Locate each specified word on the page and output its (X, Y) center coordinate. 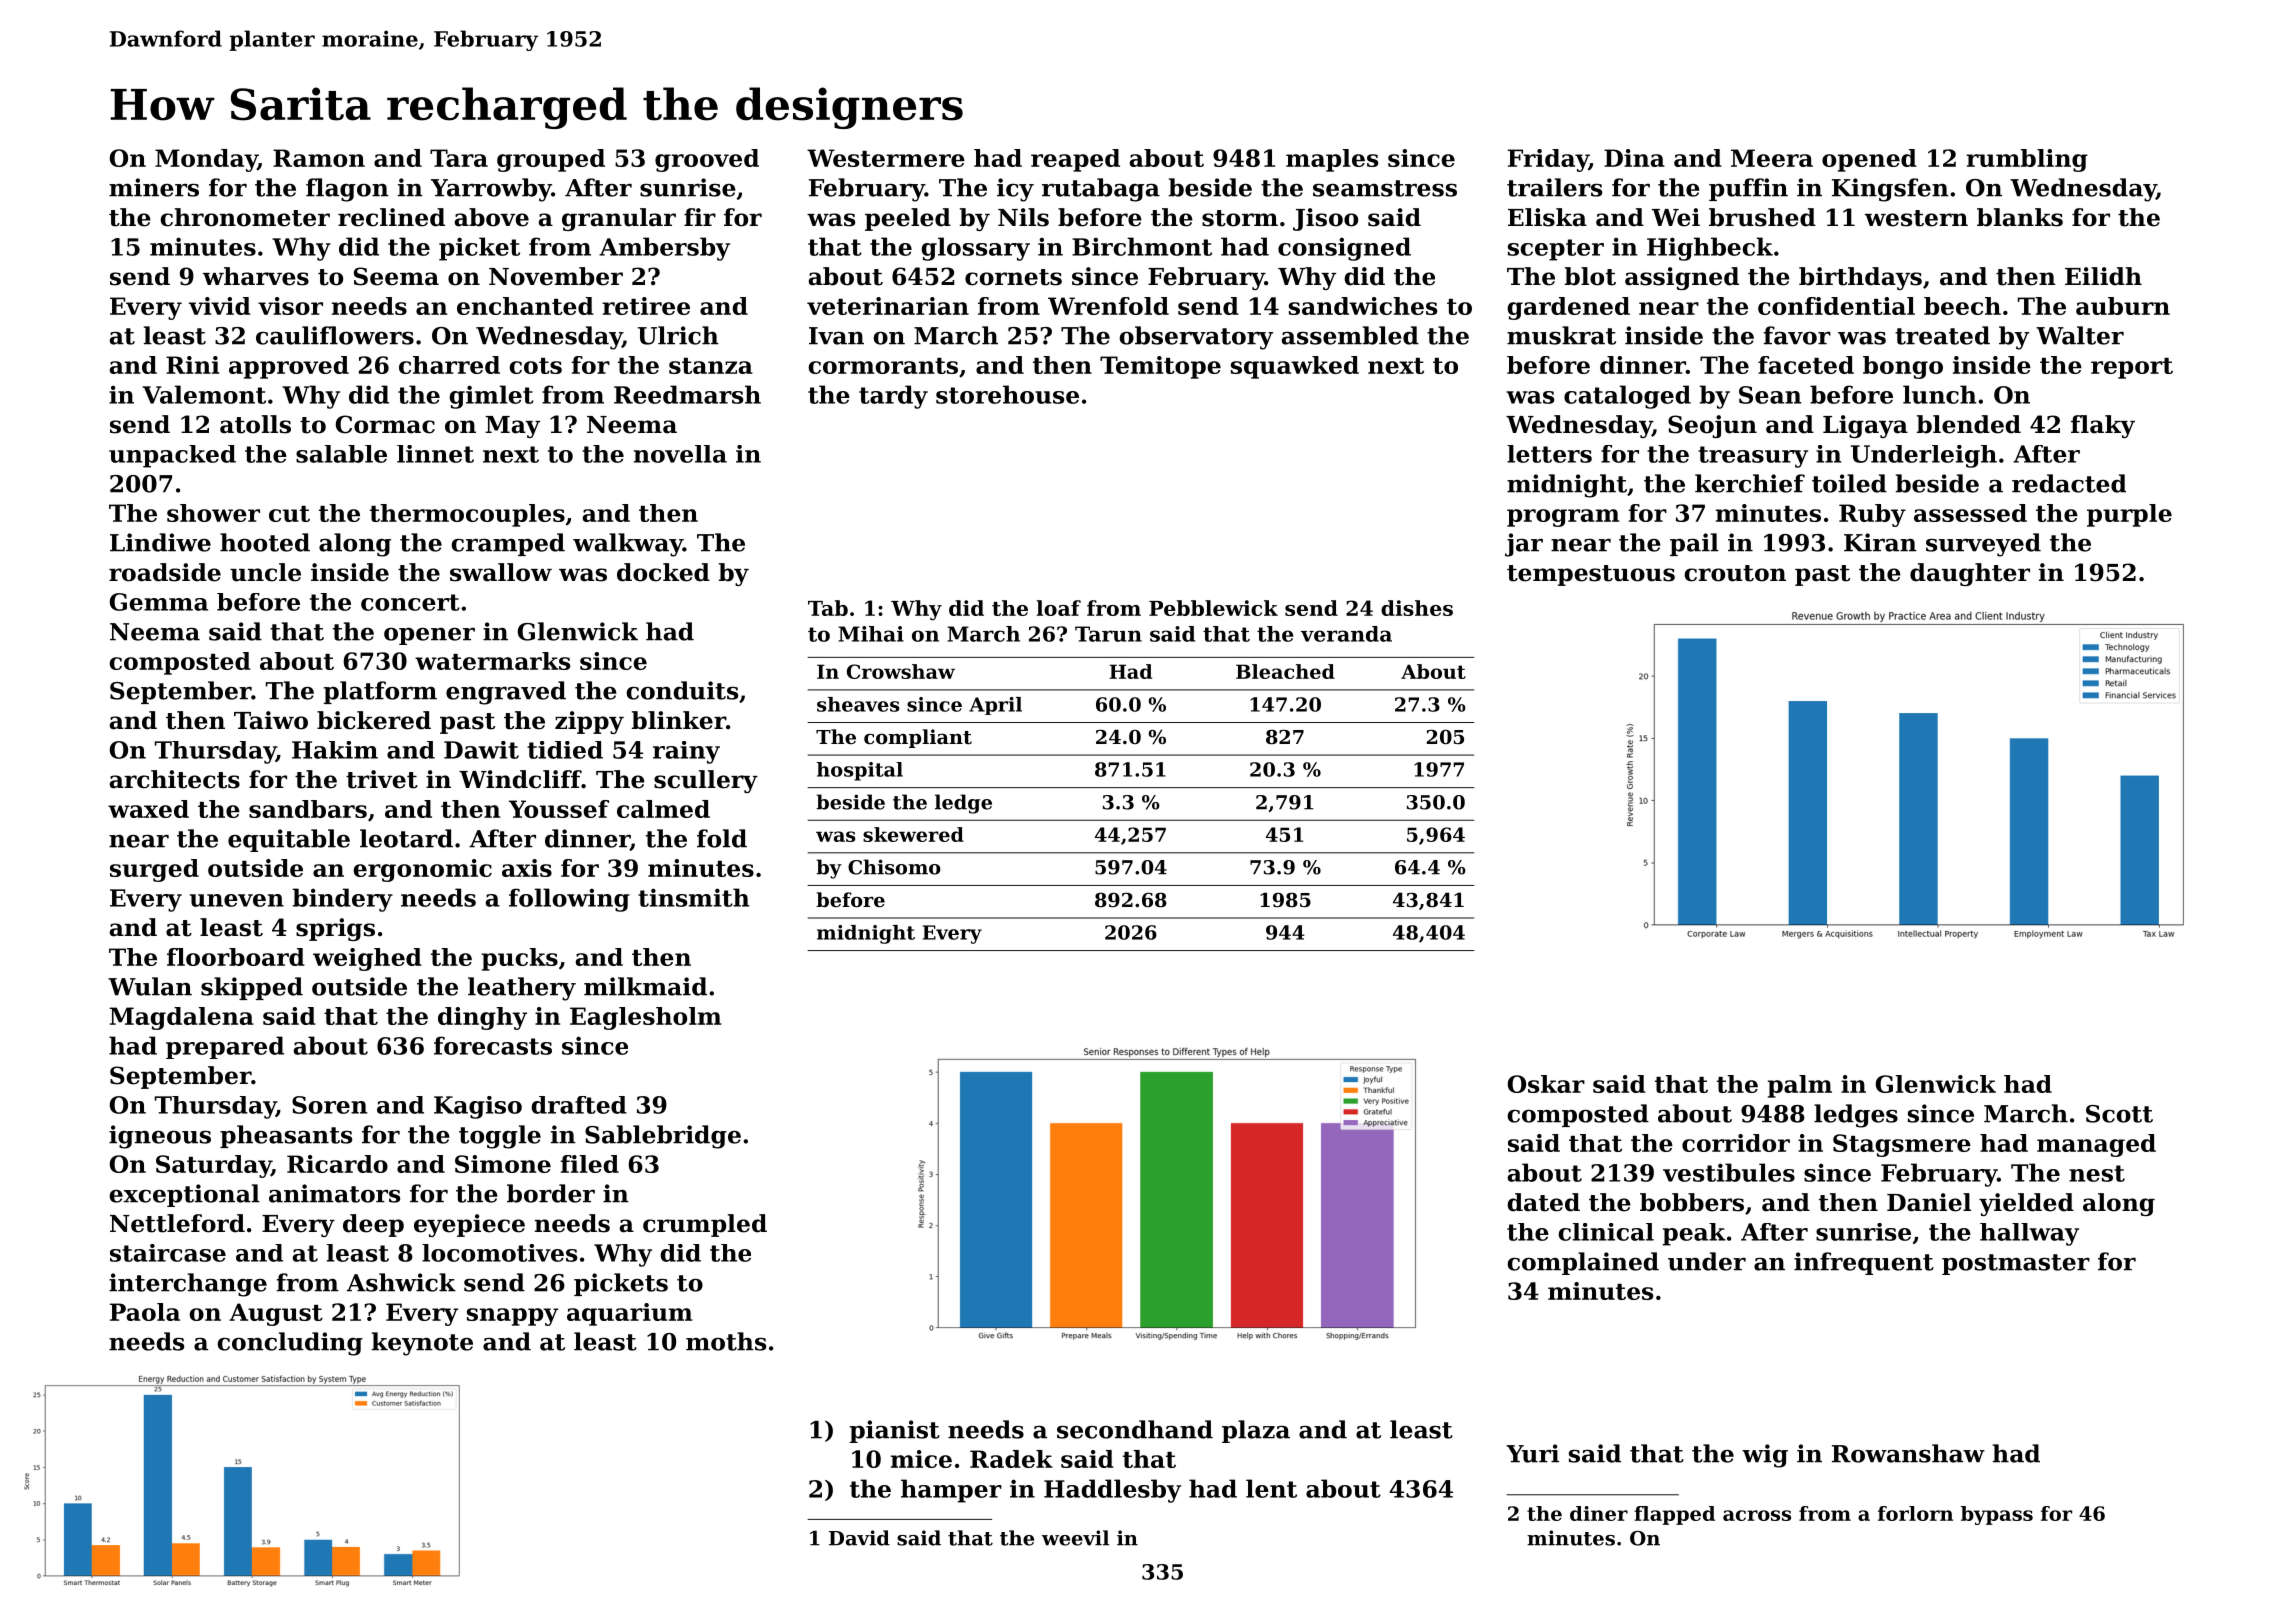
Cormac (385, 424)
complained (1583, 1263)
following (569, 900)
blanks (2020, 217)
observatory (1196, 338)
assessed (1970, 513)
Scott (2119, 1114)
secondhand (1135, 1429)
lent (1271, 1488)
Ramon (319, 158)
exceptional (184, 1195)
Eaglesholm (645, 1018)
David (859, 1538)
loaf (1059, 608)
